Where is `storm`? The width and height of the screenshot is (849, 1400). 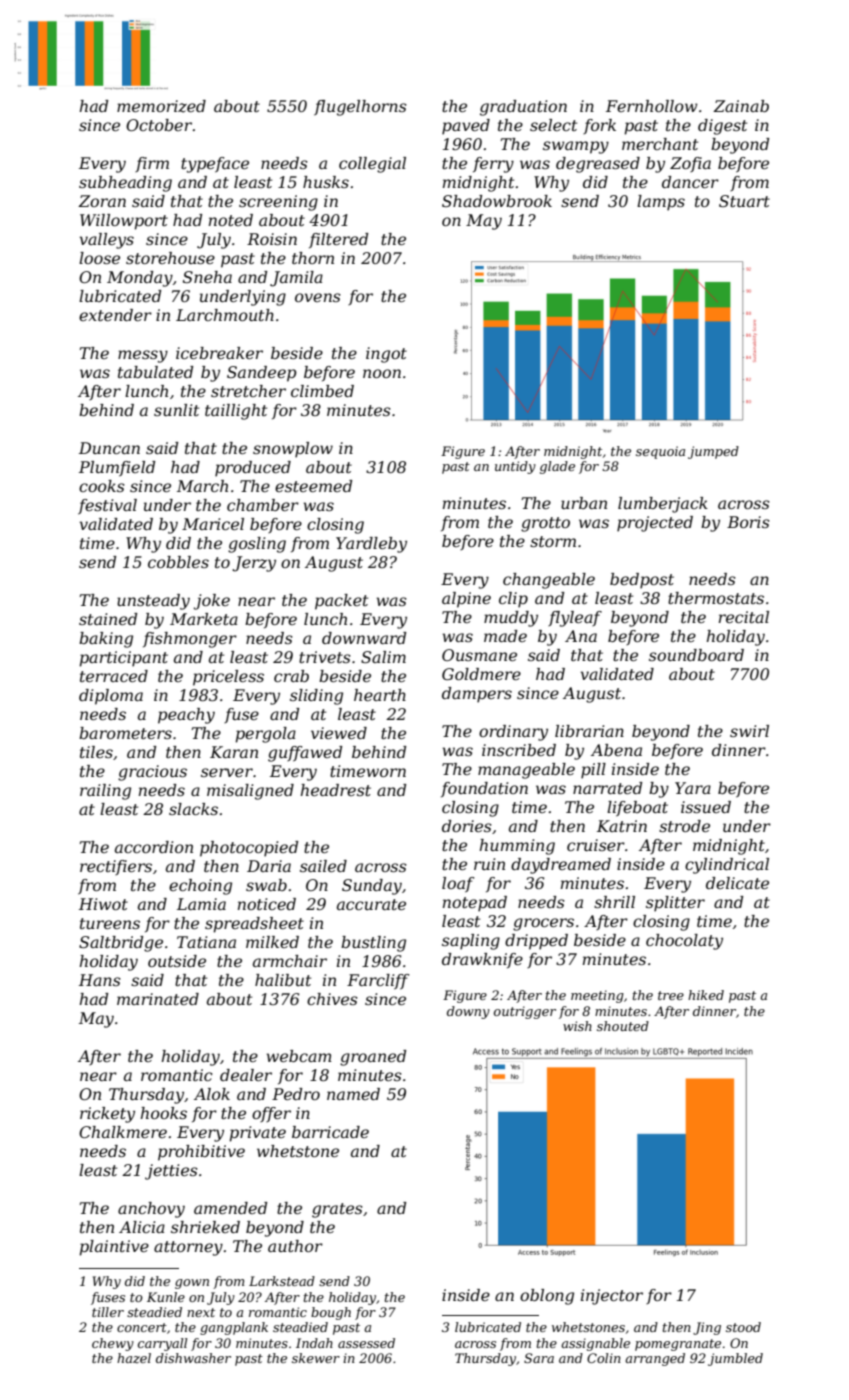 storm is located at coordinates (553, 541).
